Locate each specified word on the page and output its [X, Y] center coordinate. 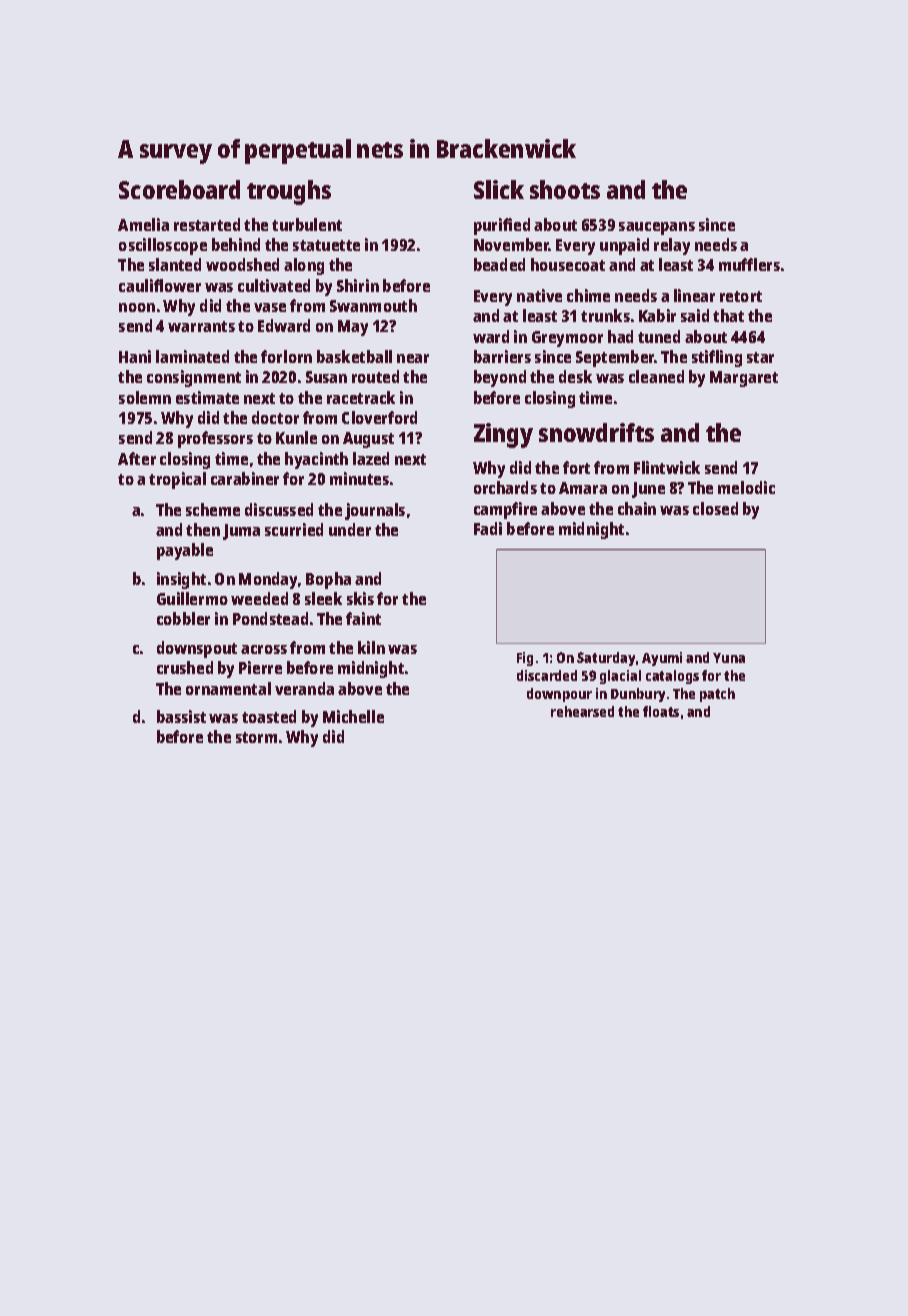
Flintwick [667, 467]
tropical [177, 480]
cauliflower [160, 285]
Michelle [353, 716]
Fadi [488, 528]
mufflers [749, 264]
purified [502, 226]
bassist [181, 716]
